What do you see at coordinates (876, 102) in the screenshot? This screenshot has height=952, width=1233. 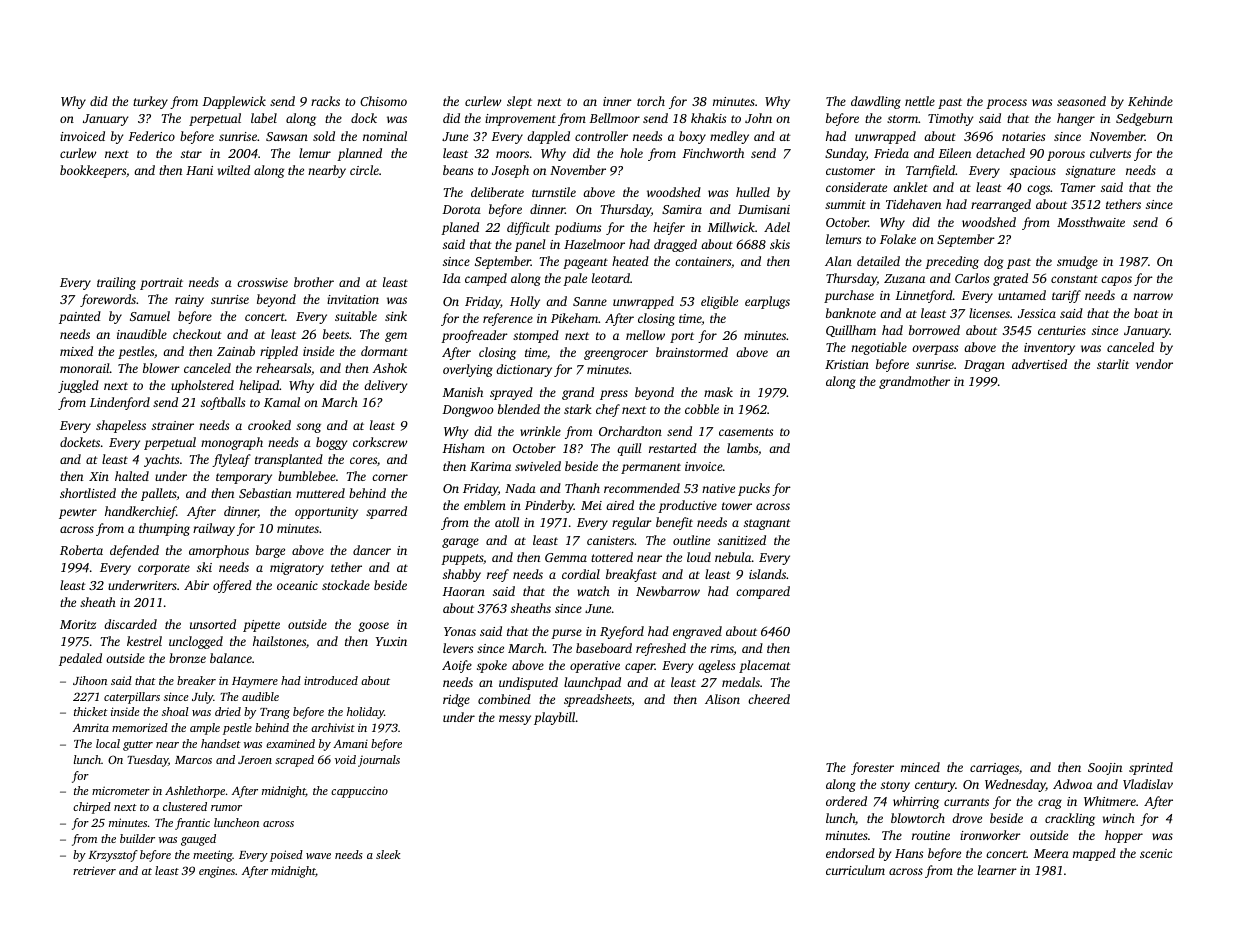 I see `dawdling` at bounding box center [876, 102].
